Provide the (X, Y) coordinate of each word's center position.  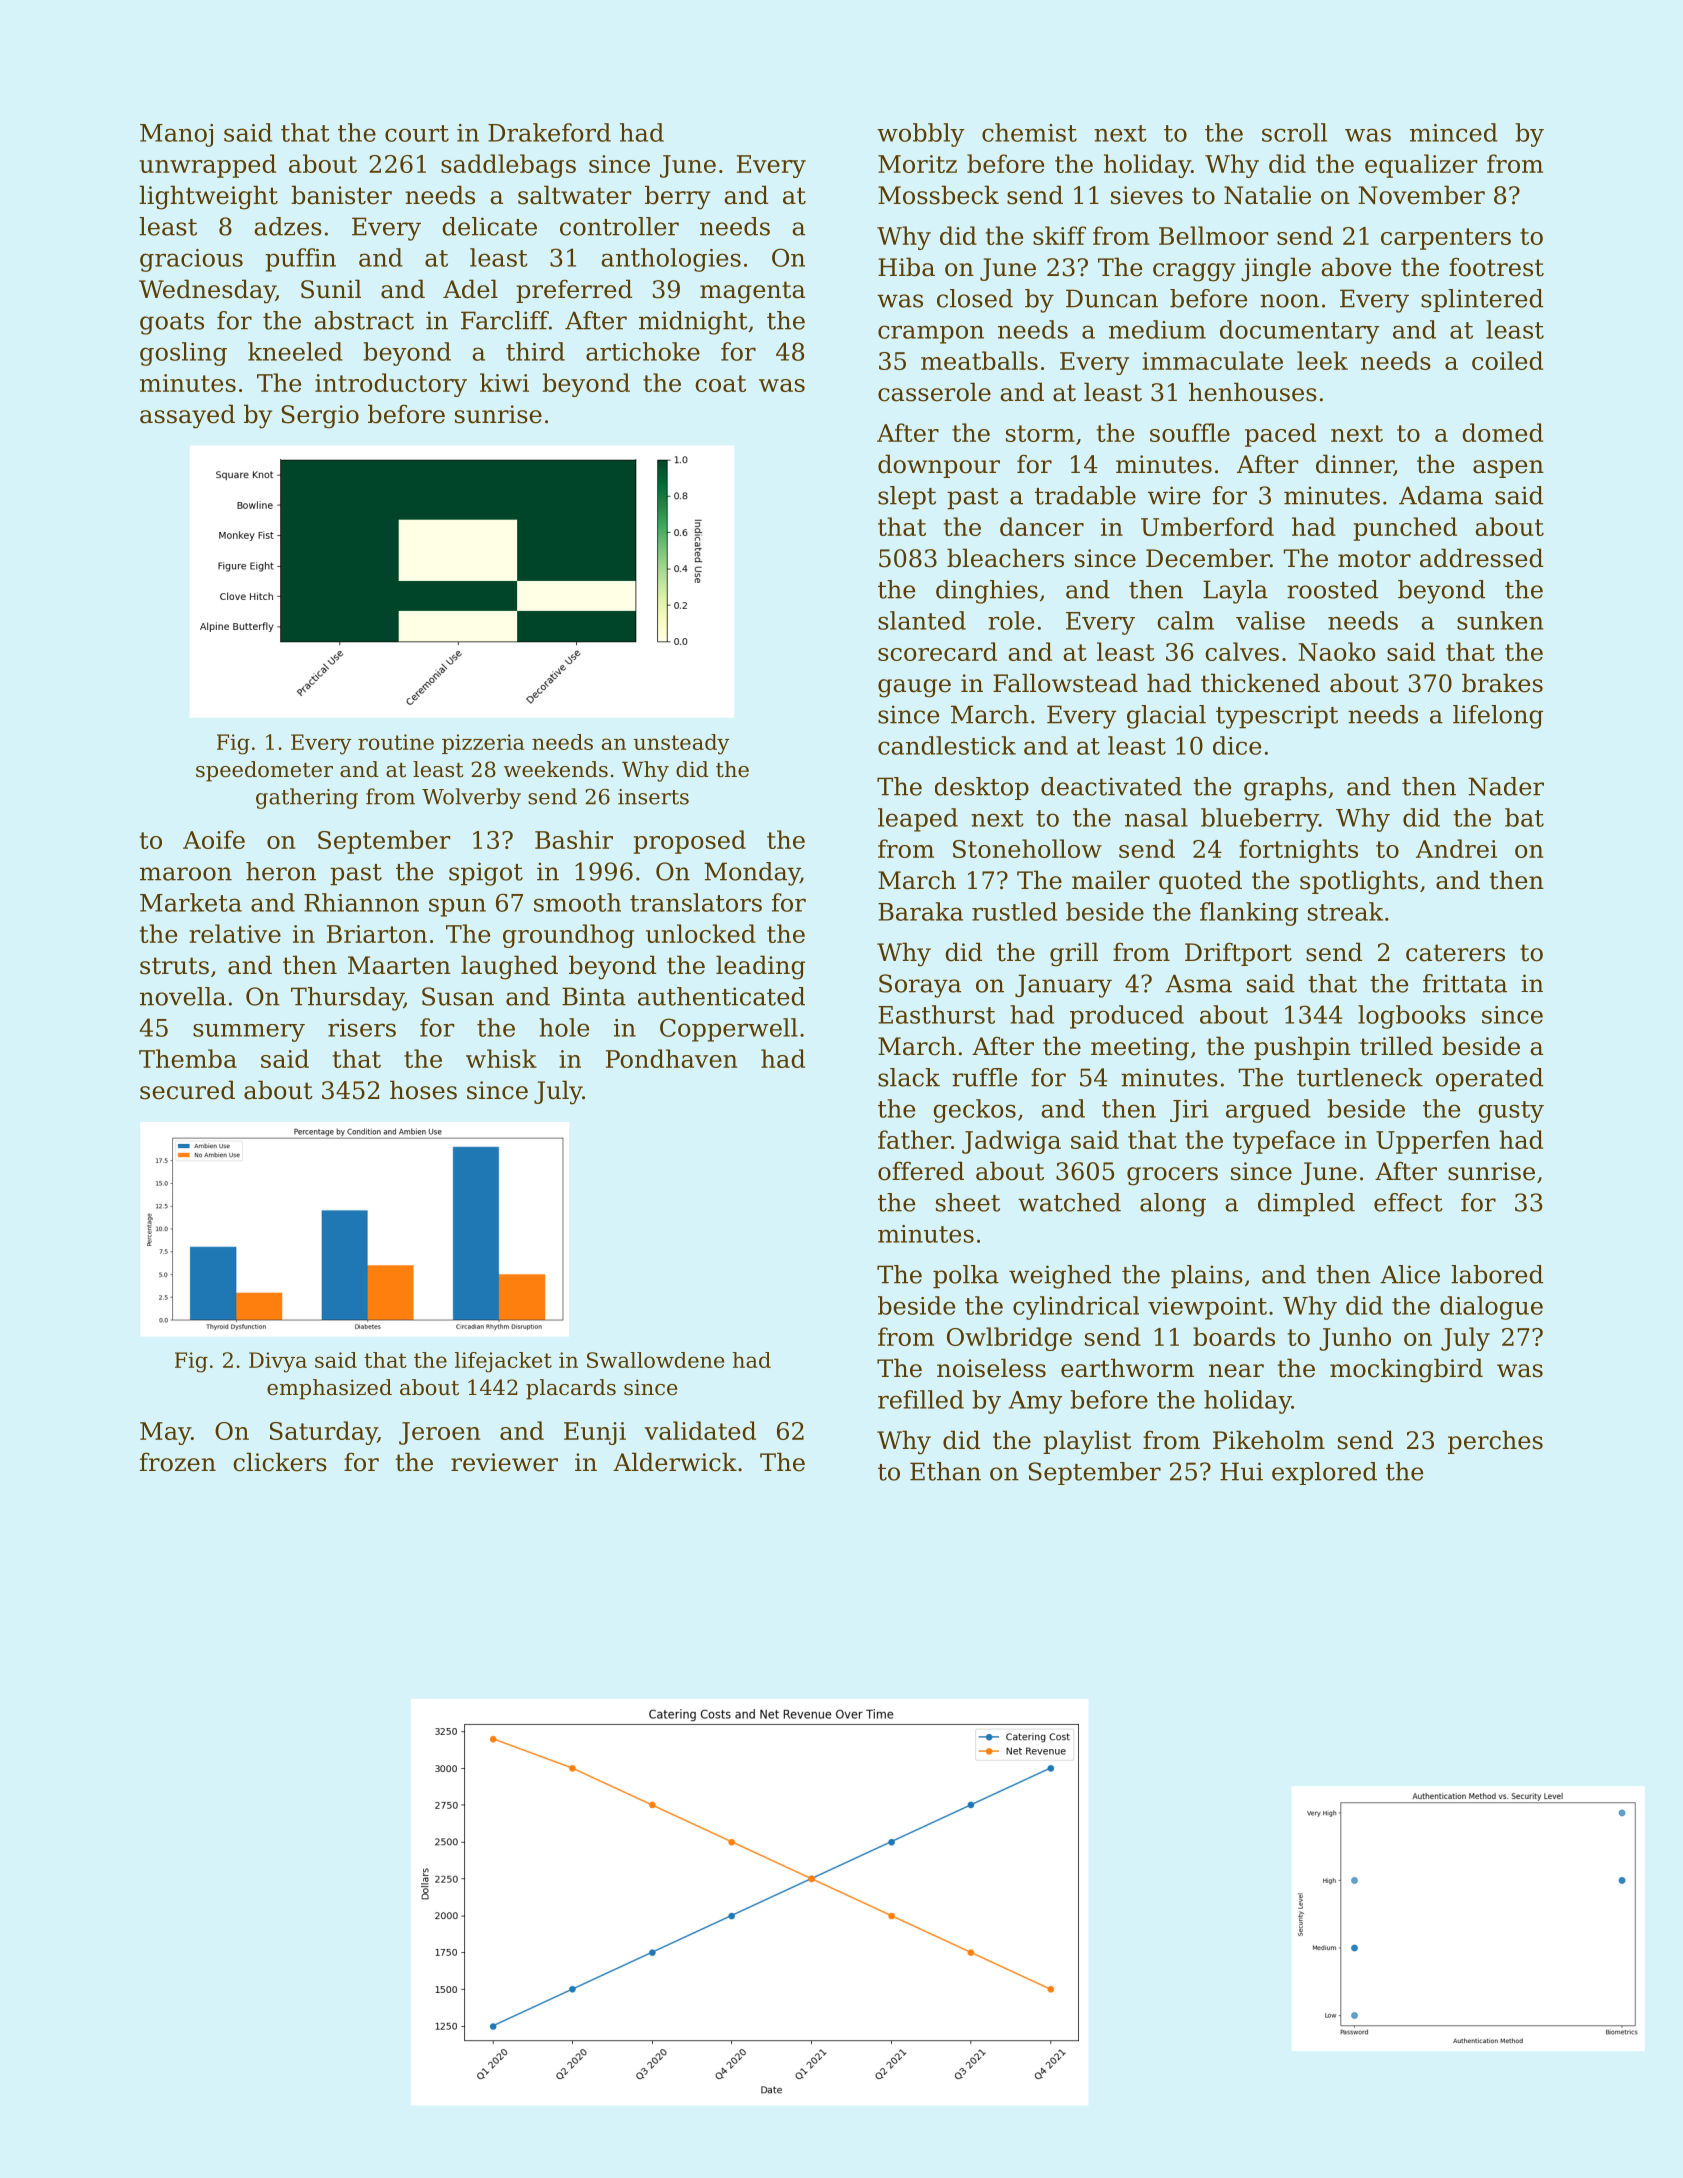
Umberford (1207, 526)
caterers (1455, 953)
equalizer (1421, 166)
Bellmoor (1214, 235)
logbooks (1412, 1017)
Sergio (320, 417)
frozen (178, 1462)
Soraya (920, 986)
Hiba (906, 267)
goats (172, 324)
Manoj (176, 135)
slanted (922, 620)
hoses (423, 1090)
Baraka (920, 911)
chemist (1029, 132)
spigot (486, 874)
